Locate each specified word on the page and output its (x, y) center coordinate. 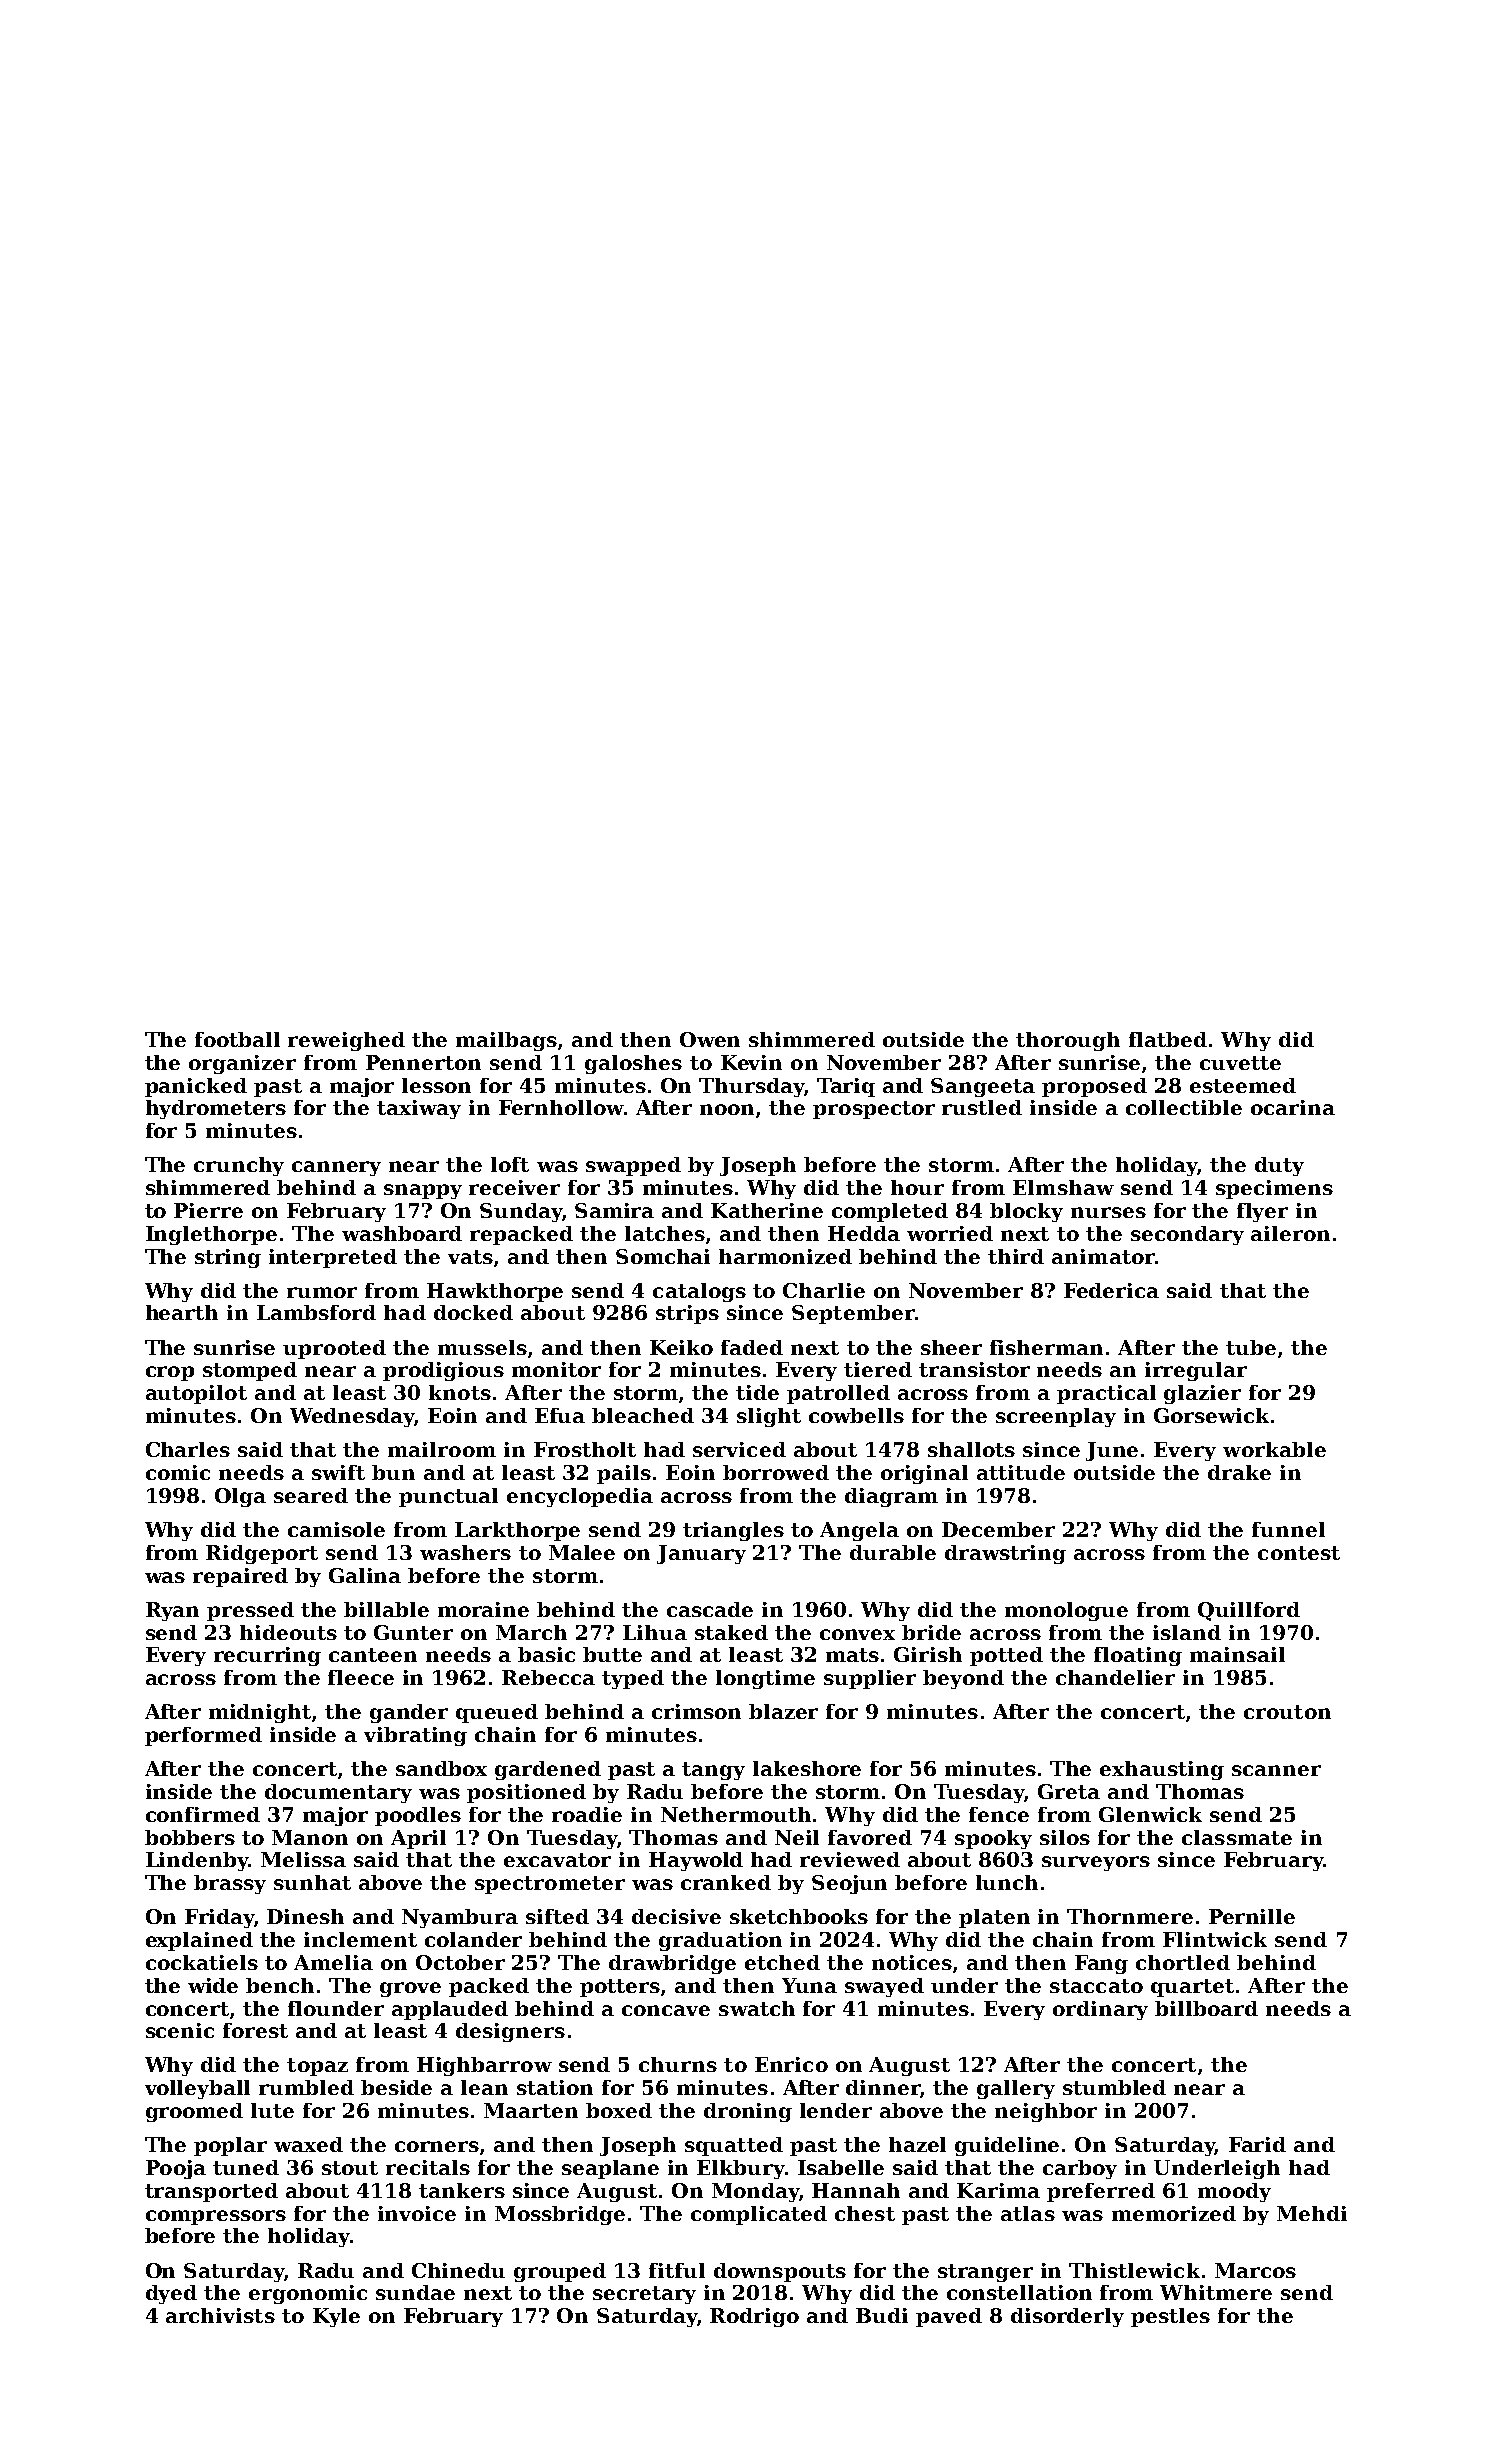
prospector (874, 1110)
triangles (733, 1531)
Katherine (767, 1210)
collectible (1184, 1107)
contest (1299, 1553)
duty (1279, 1166)
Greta (1069, 1791)
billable (386, 1609)
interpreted (333, 1258)
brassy (230, 1884)
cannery (336, 1168)
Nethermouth (736, 1814)
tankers (462, 2190)
